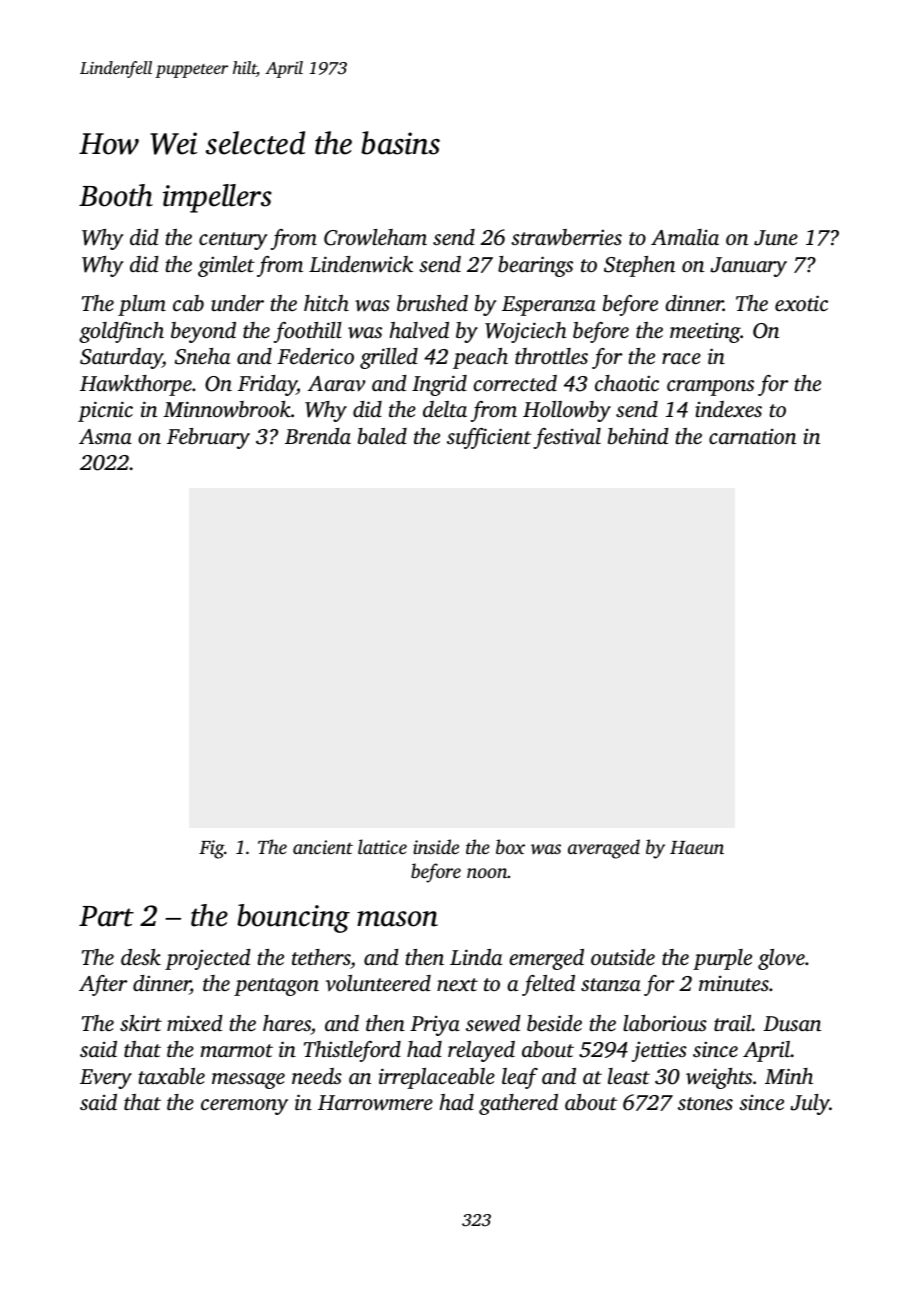  Describe the element at coordinates (116, 195) in the screenshot. I see `Booth` at that location.
